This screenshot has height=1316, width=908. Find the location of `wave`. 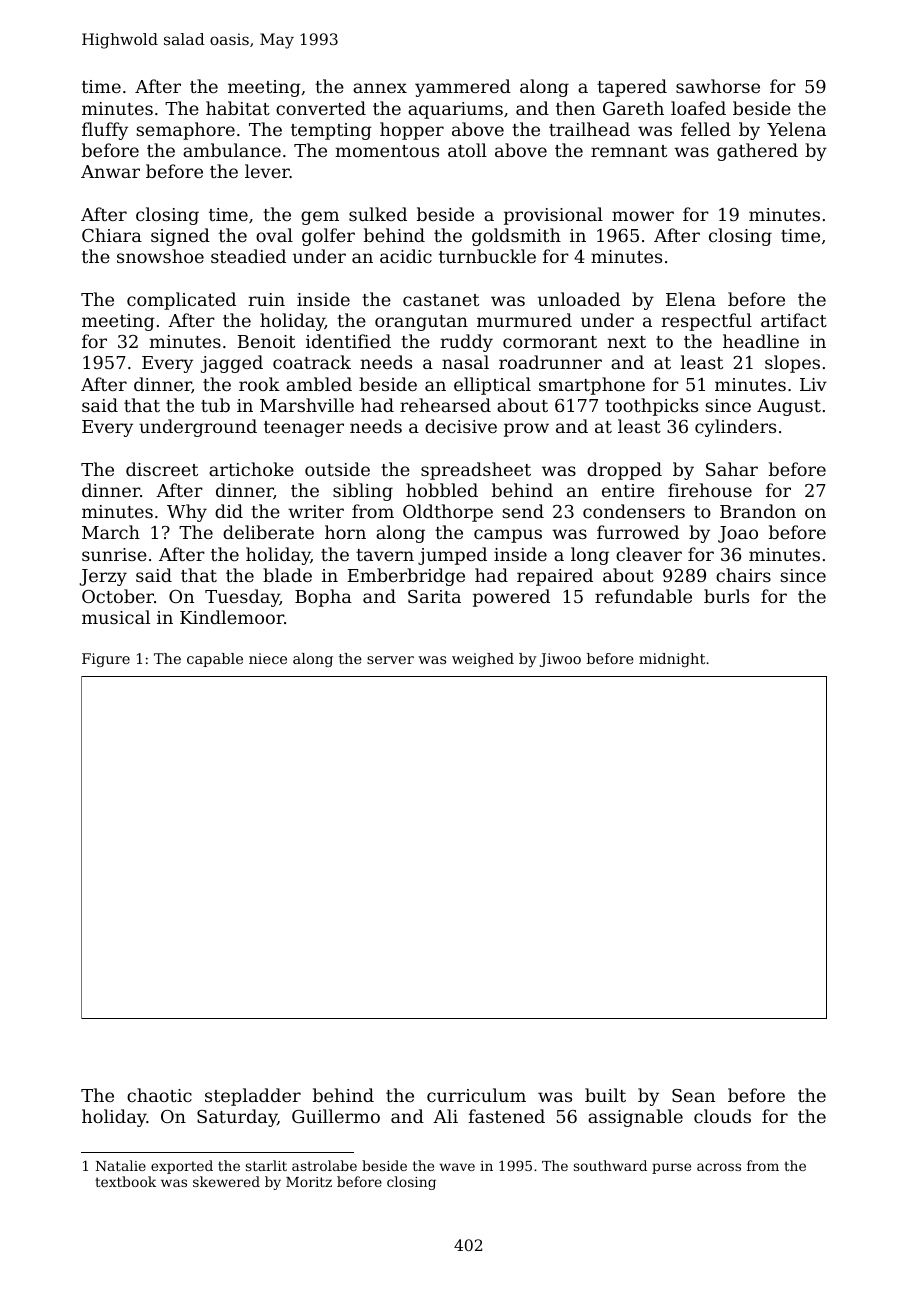

wave is located at coordinates (457, 1167).
